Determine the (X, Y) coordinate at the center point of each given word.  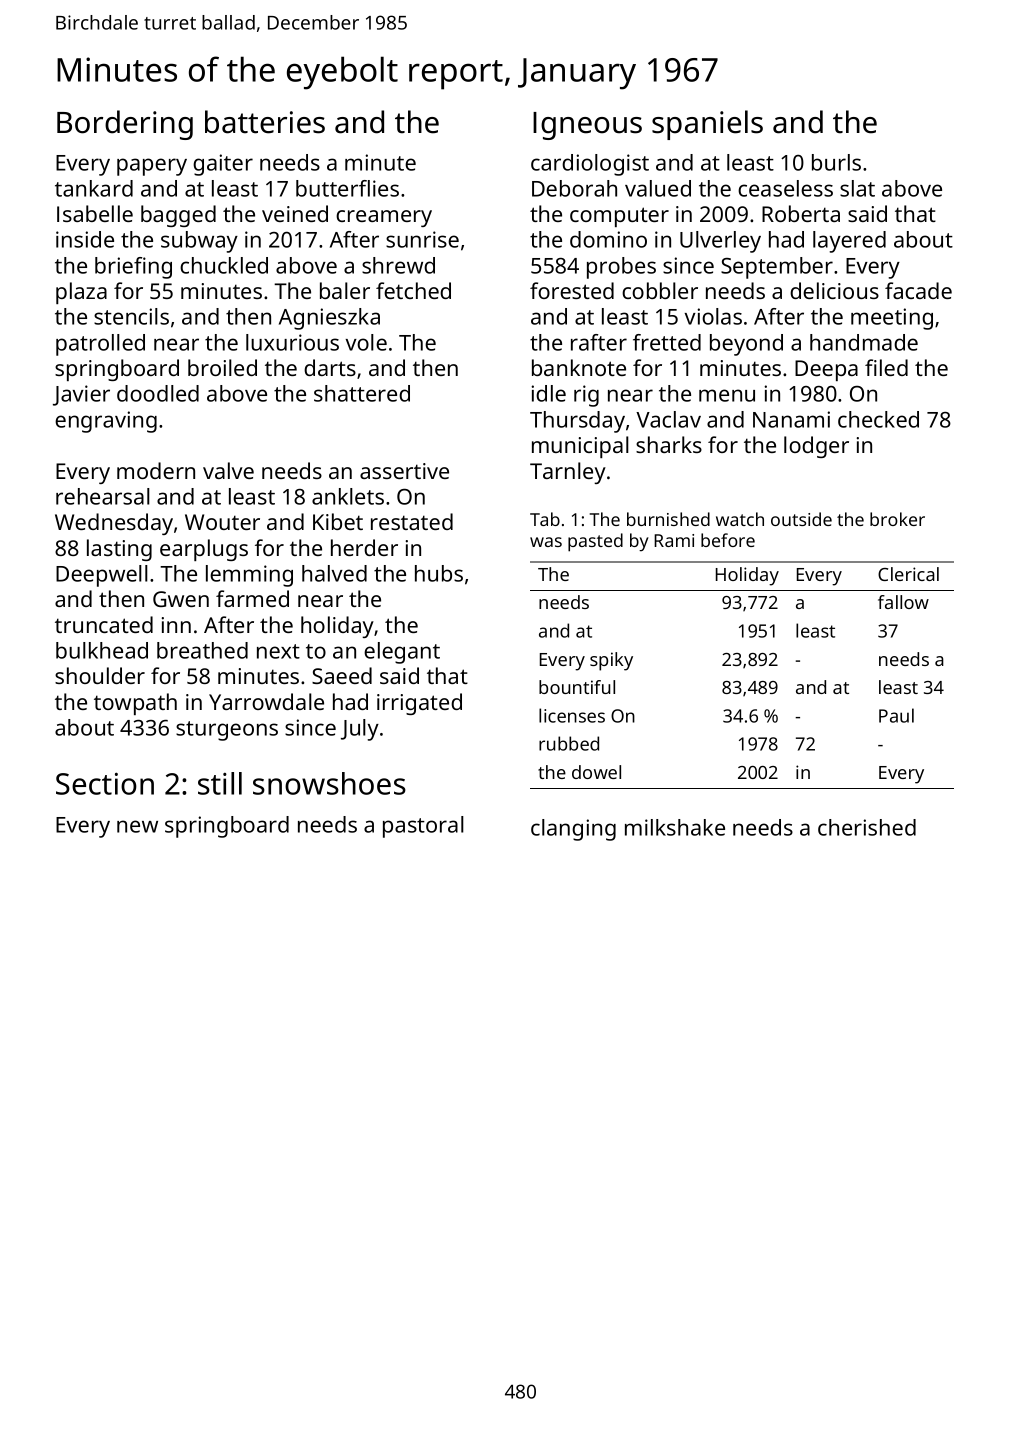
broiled (222, 367)
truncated (104, 624)
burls (836, 162)
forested (572, 290)
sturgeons (227, 731)
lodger (816, 447)
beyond (746, 345)
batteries (265, 122)
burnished (668, 519)
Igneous (587, 126)
